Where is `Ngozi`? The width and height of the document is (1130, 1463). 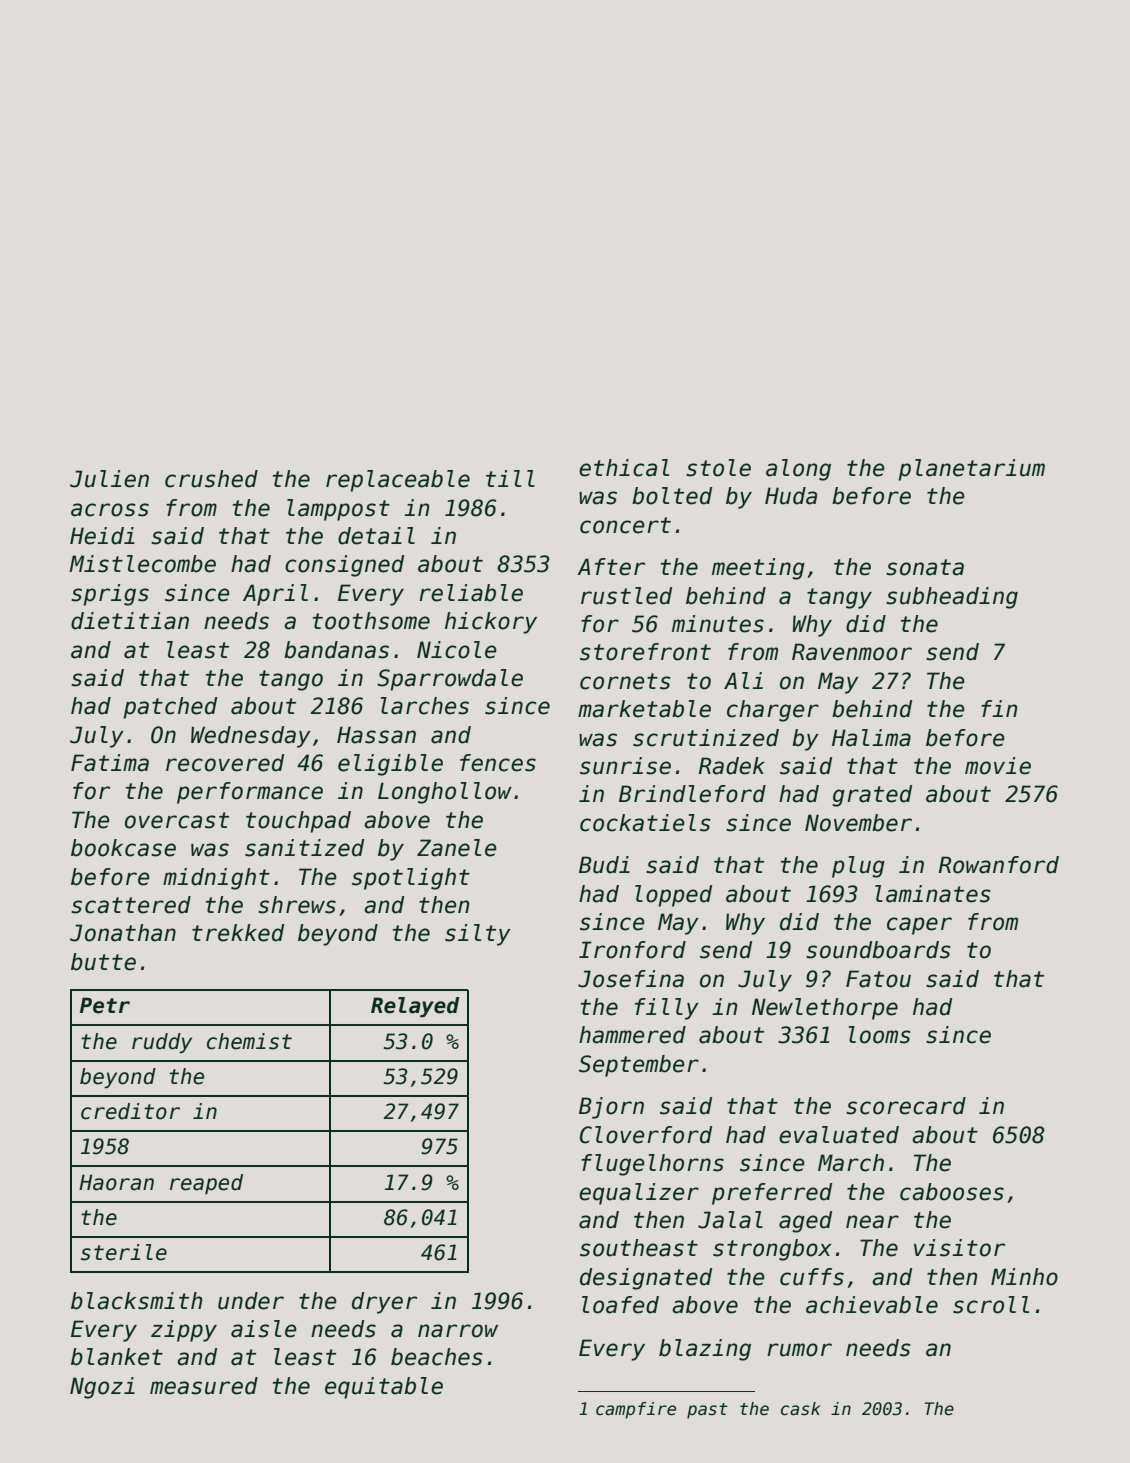 Ngozi is located at coordinates (102, 1388).
